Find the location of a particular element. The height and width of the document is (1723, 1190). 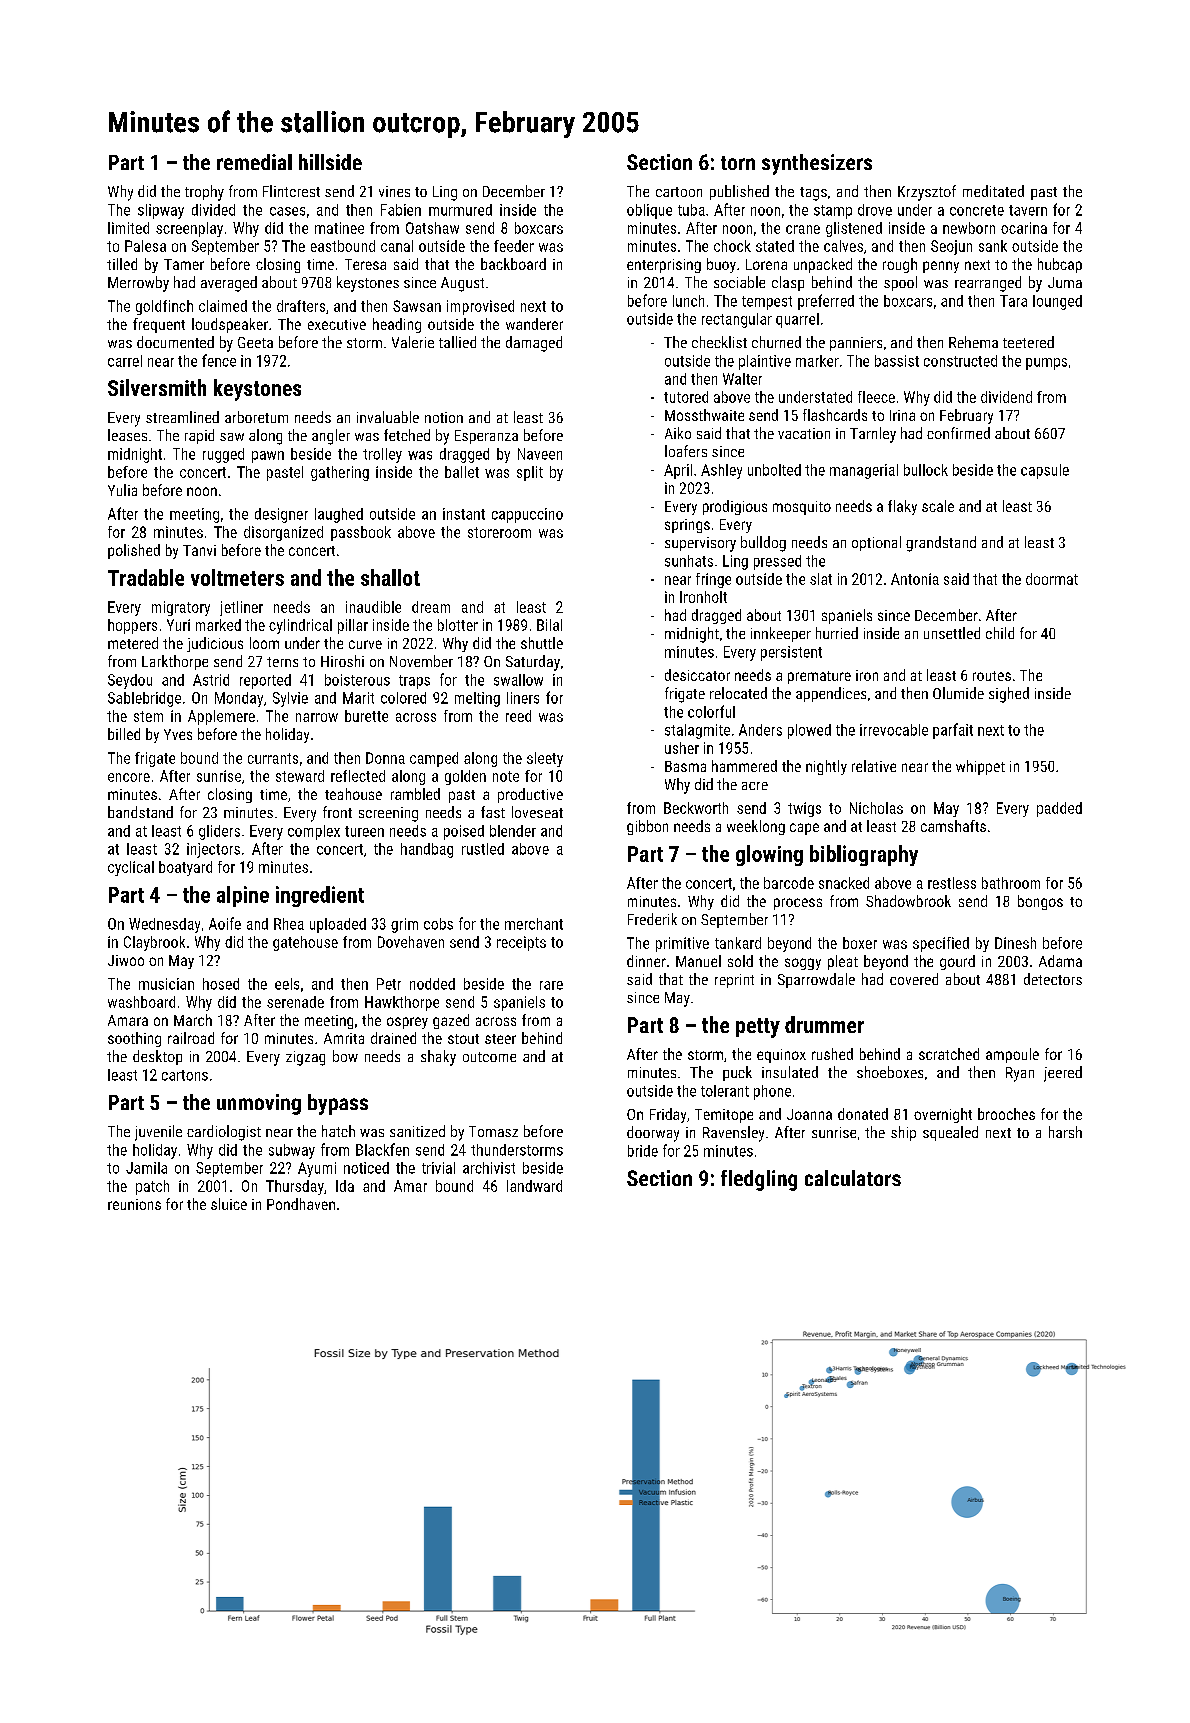

Mossthwaite is located at coordinates (704, 415).
